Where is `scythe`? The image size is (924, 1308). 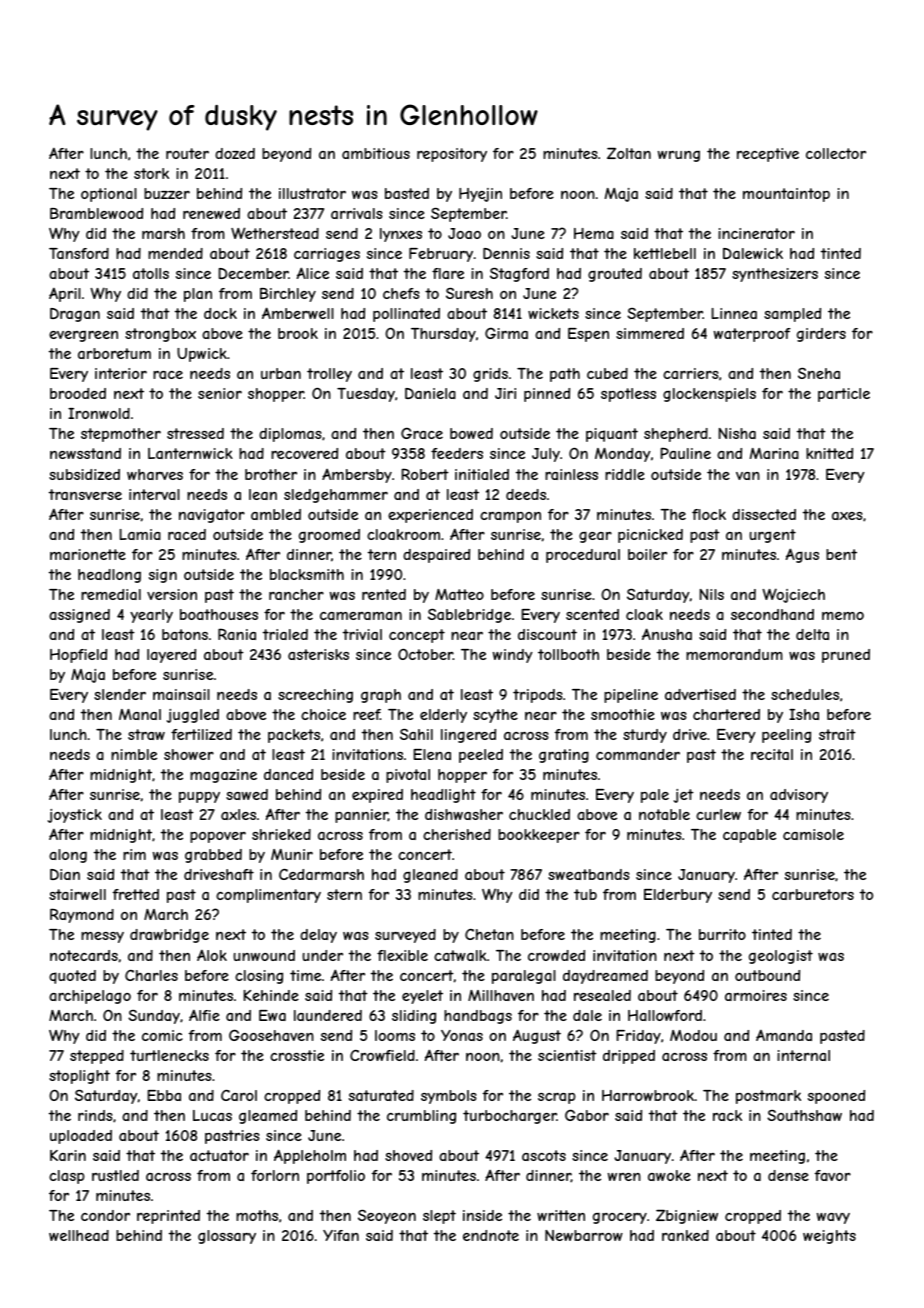 scythe is located at coordinates (495, 716).
